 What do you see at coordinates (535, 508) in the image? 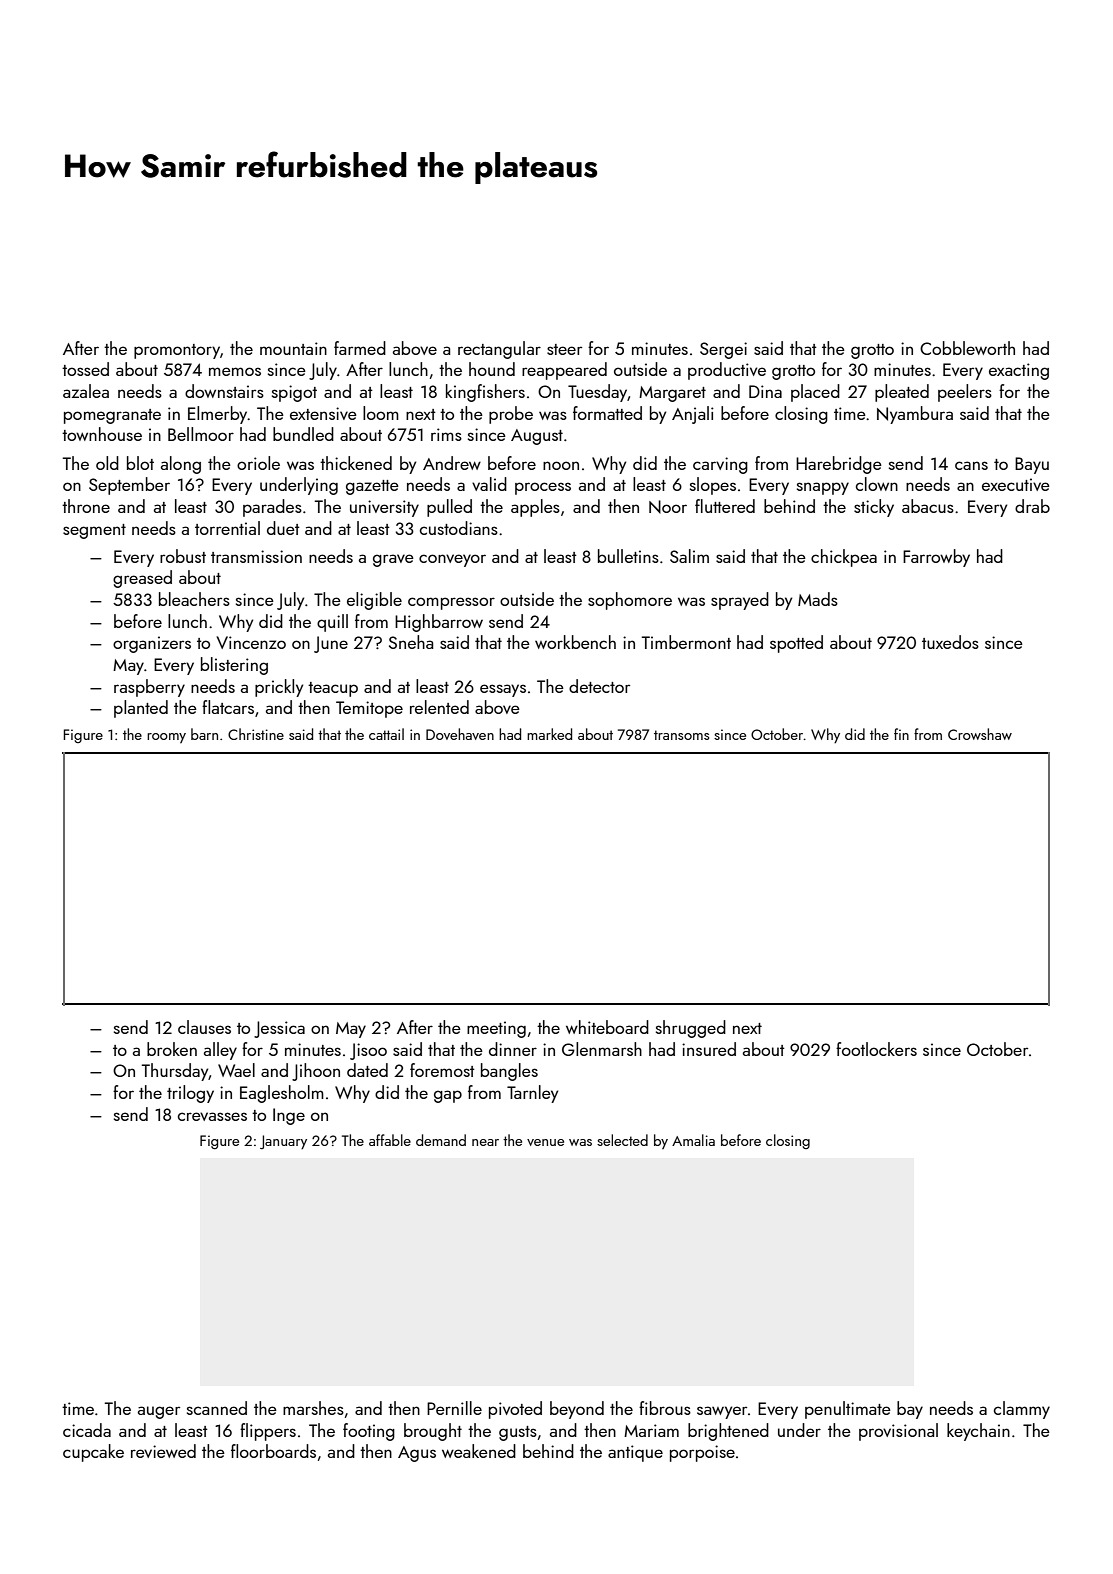
I see `apples` at bounding box center [535, 508].
